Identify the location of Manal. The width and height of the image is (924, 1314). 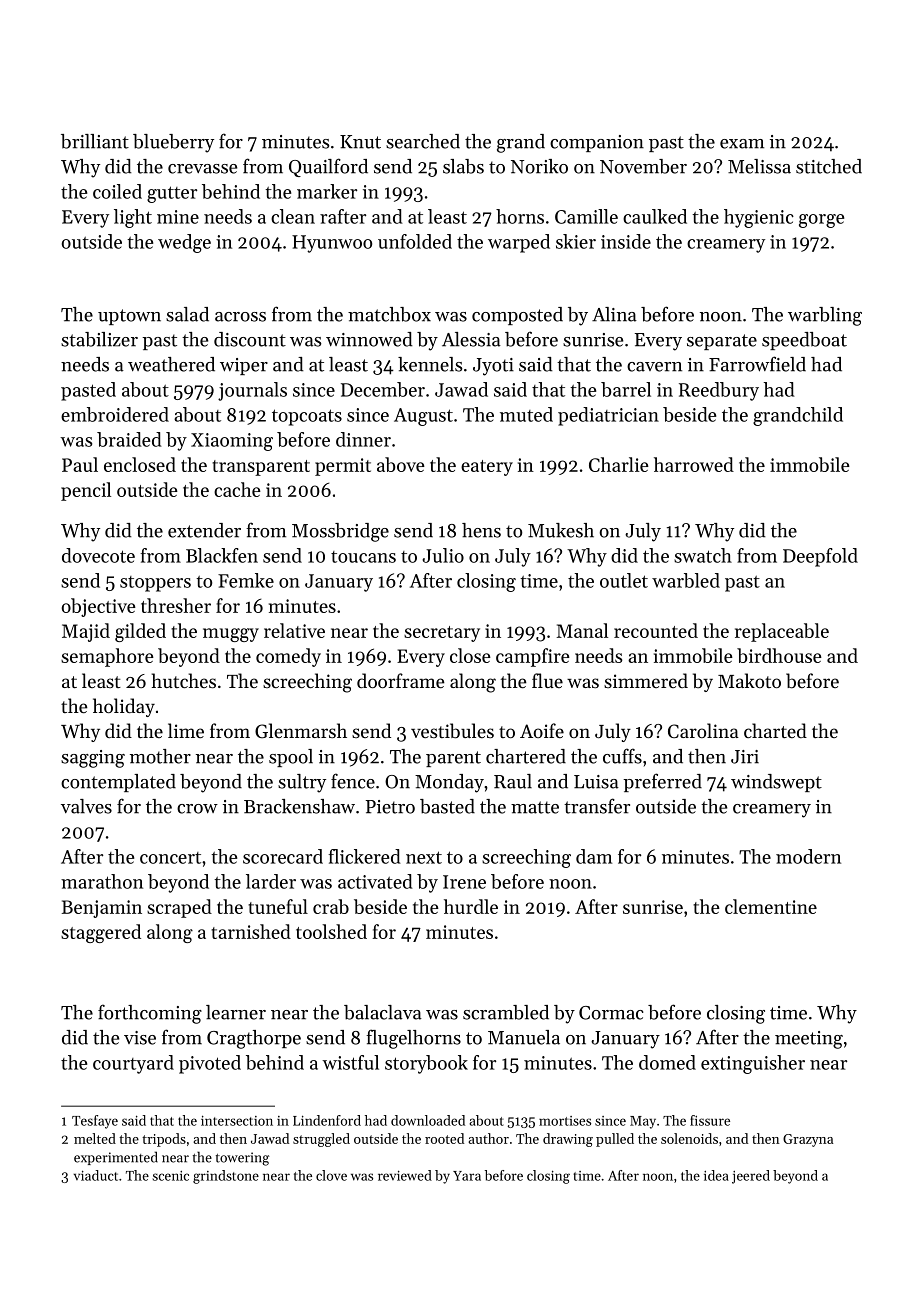
(582, 630).
